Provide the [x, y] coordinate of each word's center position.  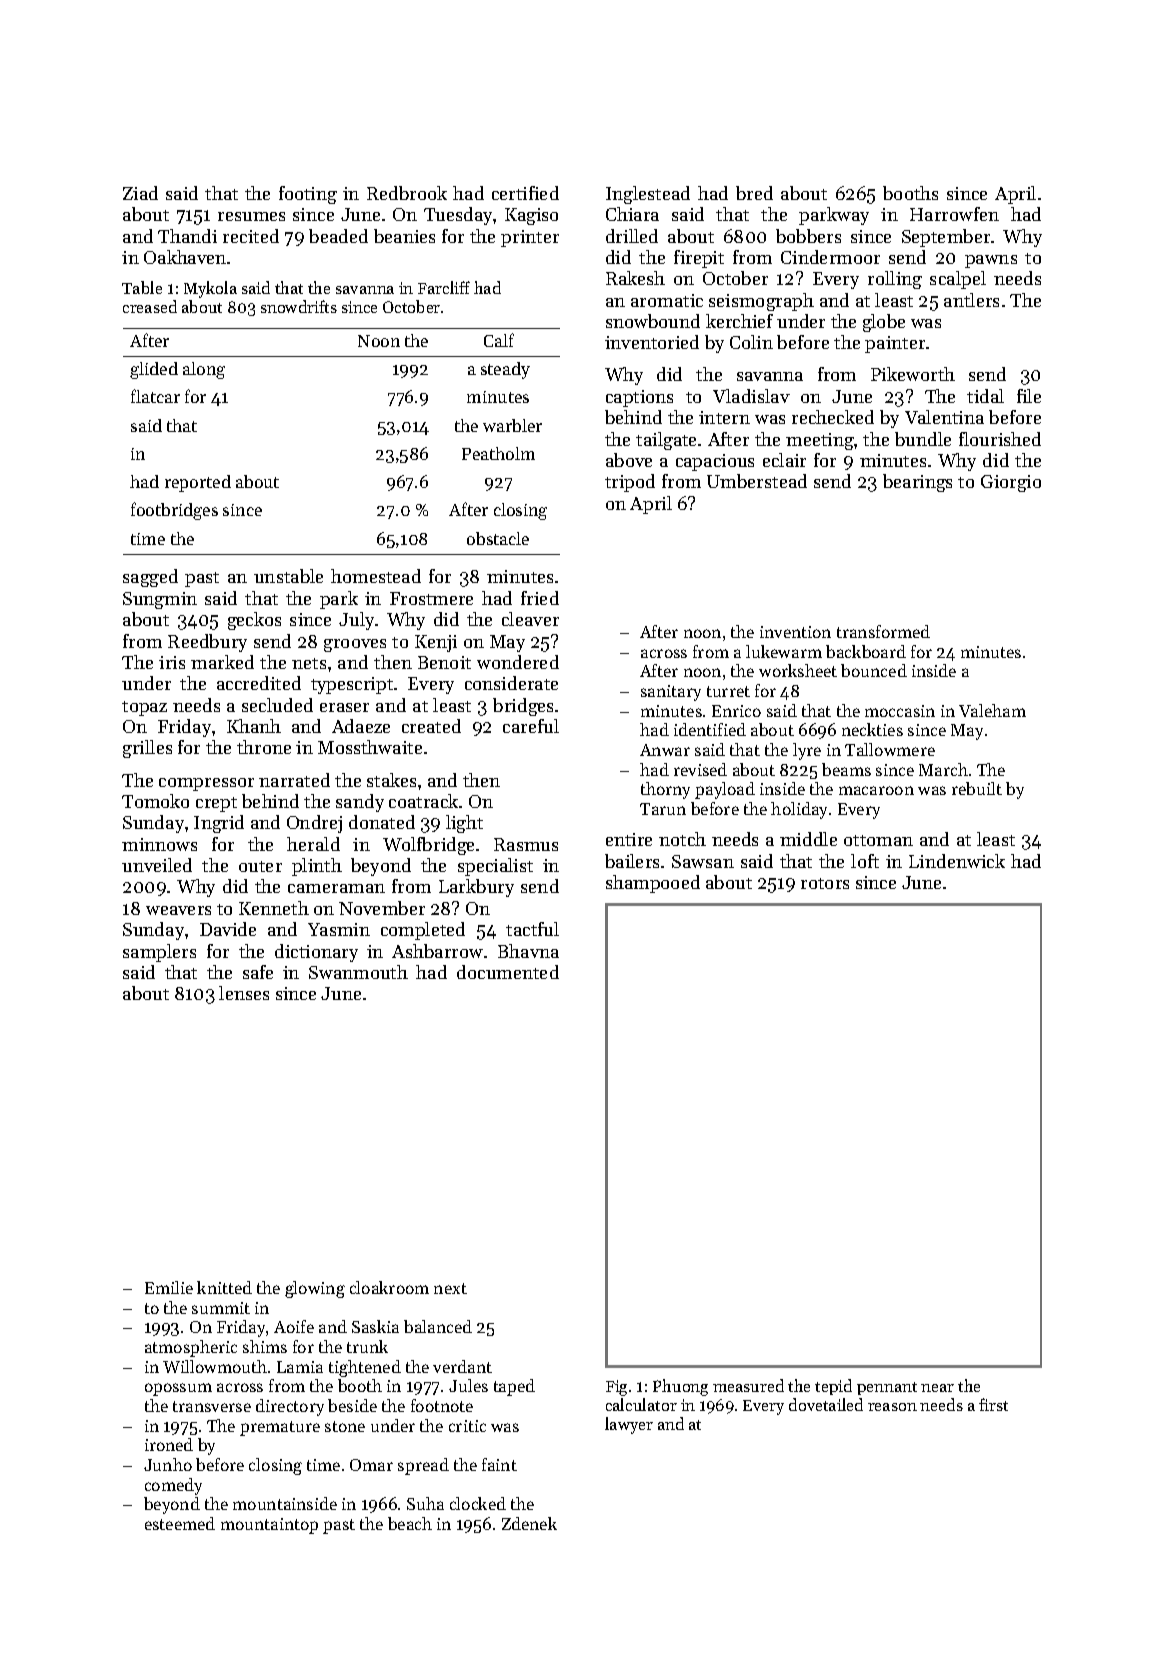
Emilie [169, 1287]
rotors [825, 883]
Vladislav [751, 396]
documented [508, 972]
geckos [254, 621]
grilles [147, 749]
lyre [807, 751]
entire [629, 839]
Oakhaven [185, 257]
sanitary [671, 693]
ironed [169, 1444]
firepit [699, 259]
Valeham [992, 710]
